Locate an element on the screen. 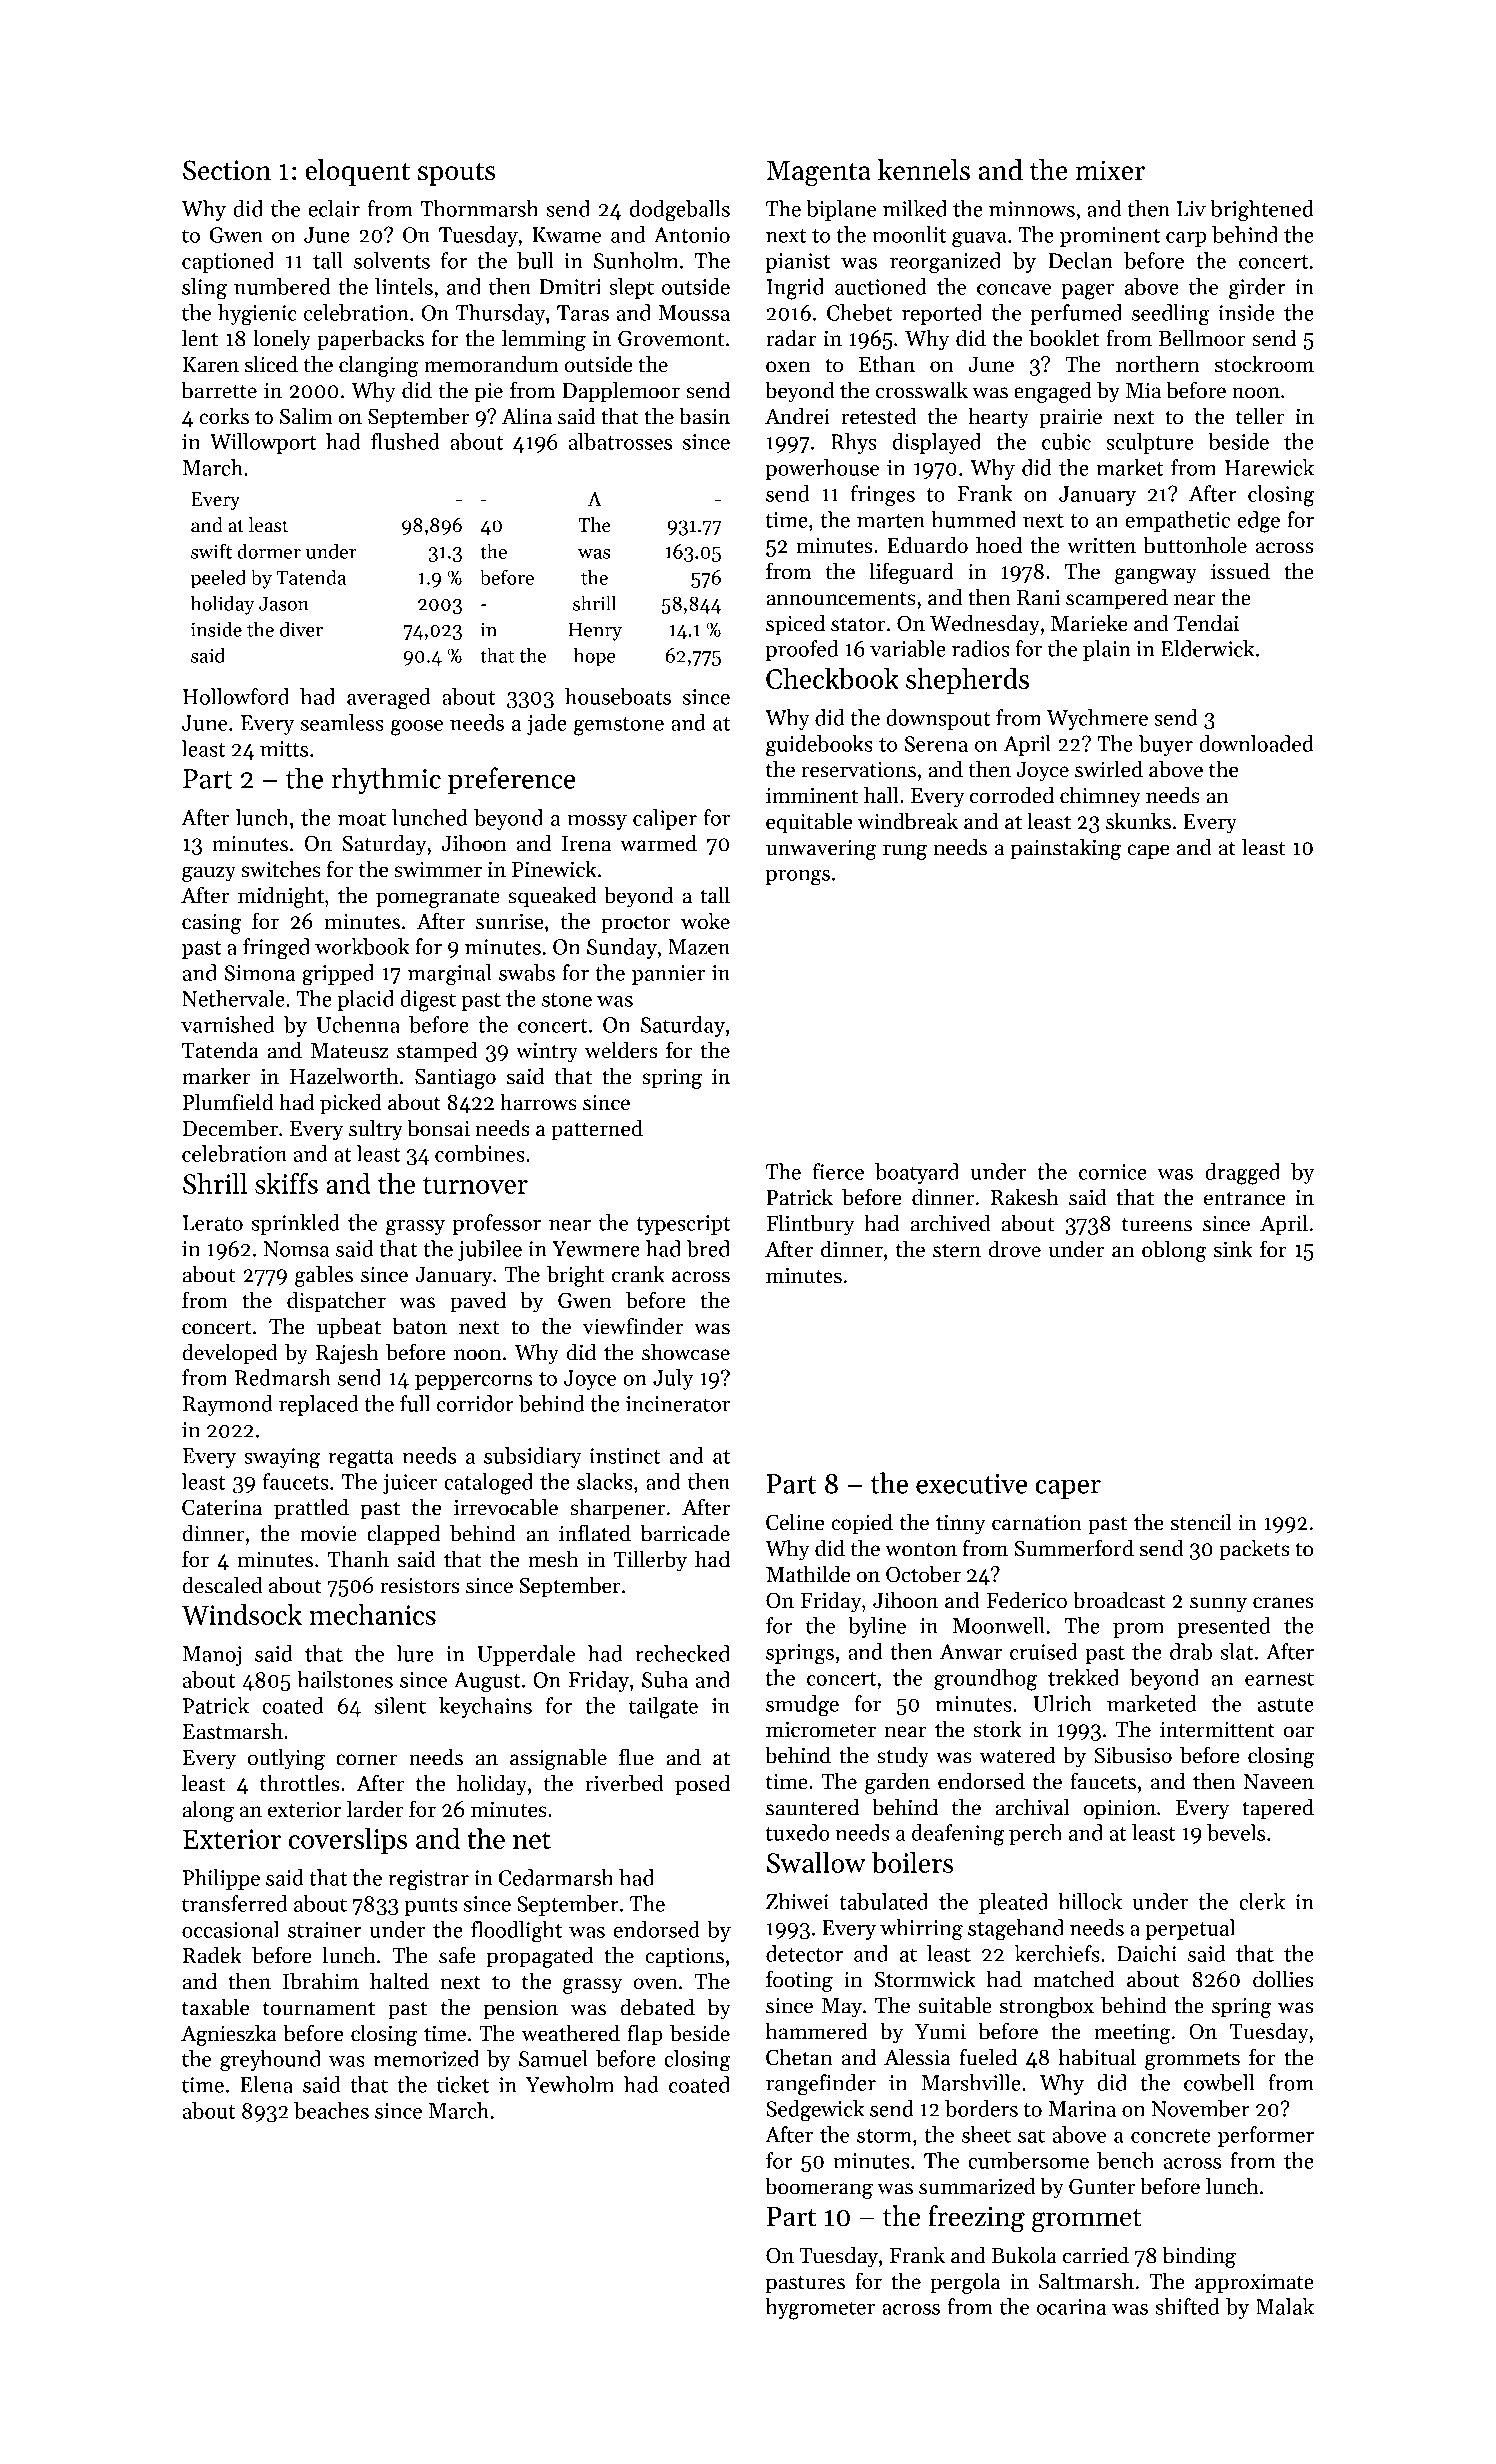 Image resolution: width=1496 pixels, height=2464 pixels. Sibusiso is located at coordinates (1133, 1755).
